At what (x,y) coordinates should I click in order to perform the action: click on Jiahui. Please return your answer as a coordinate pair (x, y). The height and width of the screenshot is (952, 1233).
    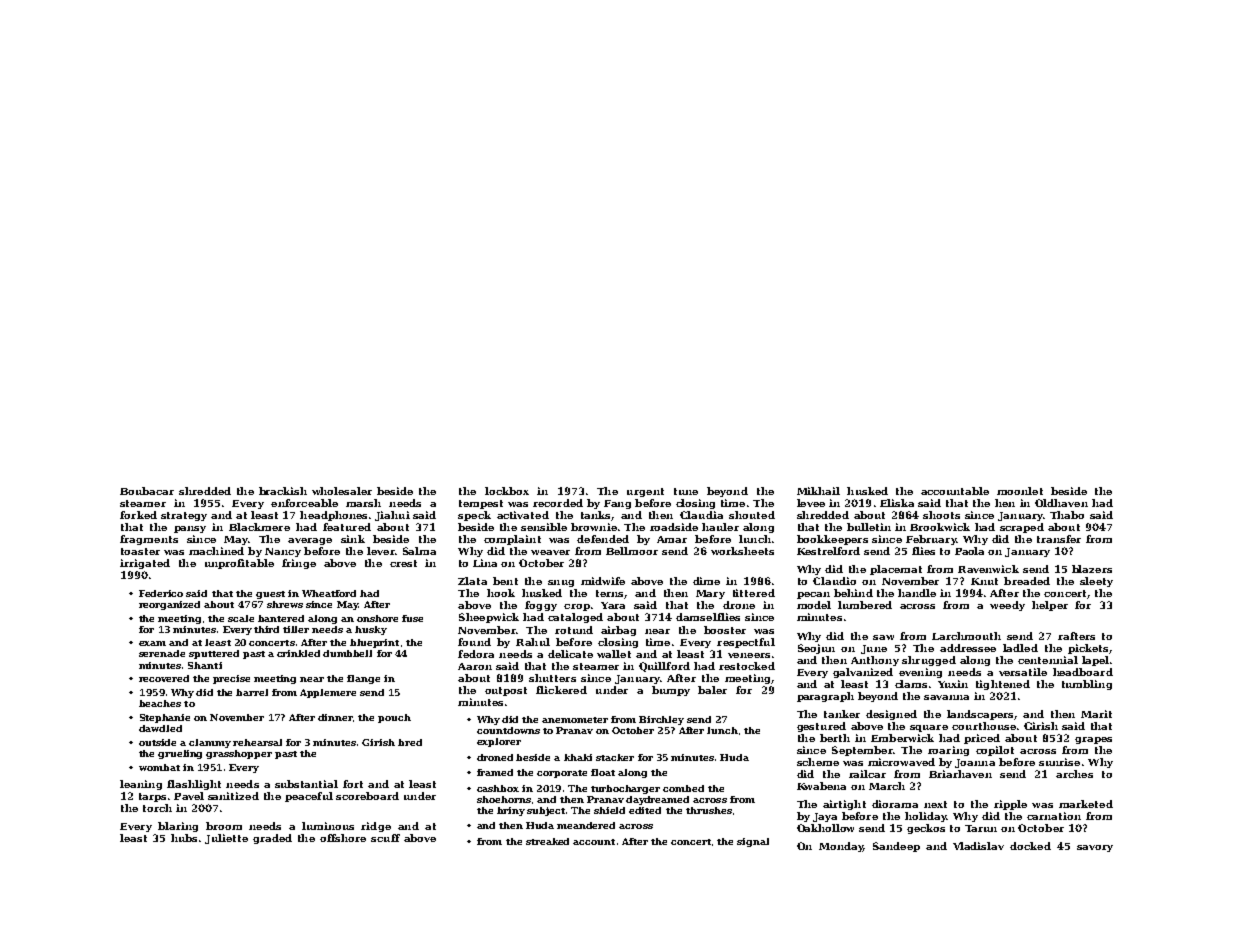
    Looking at the image, I should click on (392, 516).
